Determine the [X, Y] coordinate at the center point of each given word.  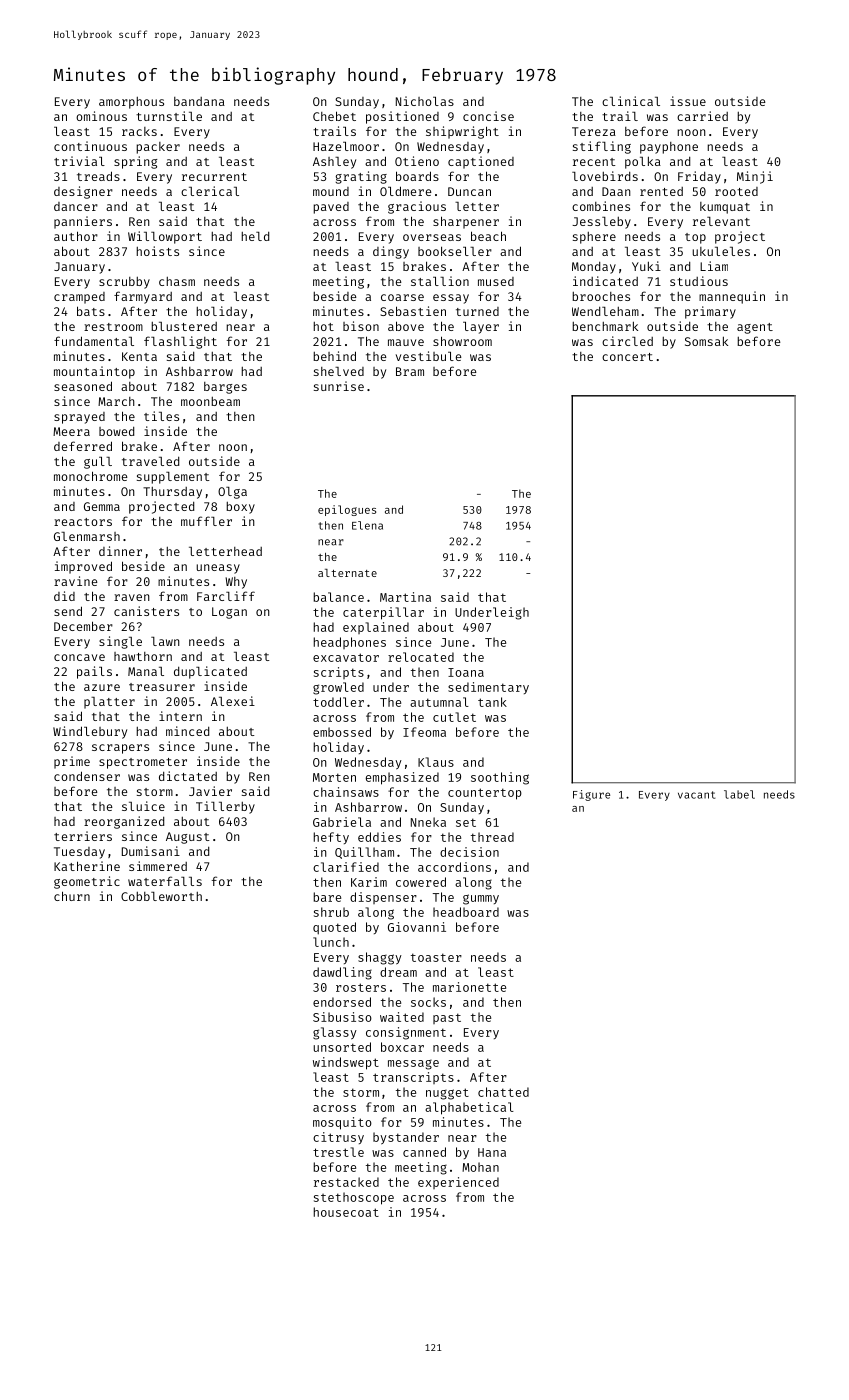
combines [601, 206]
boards [417, 176]
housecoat [346, 1212]
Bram [410, 371]
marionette [469, 987]
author [76, 236]
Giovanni [417, 927]
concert [627, 357]
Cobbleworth [161, 896]
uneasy [218, 569]
